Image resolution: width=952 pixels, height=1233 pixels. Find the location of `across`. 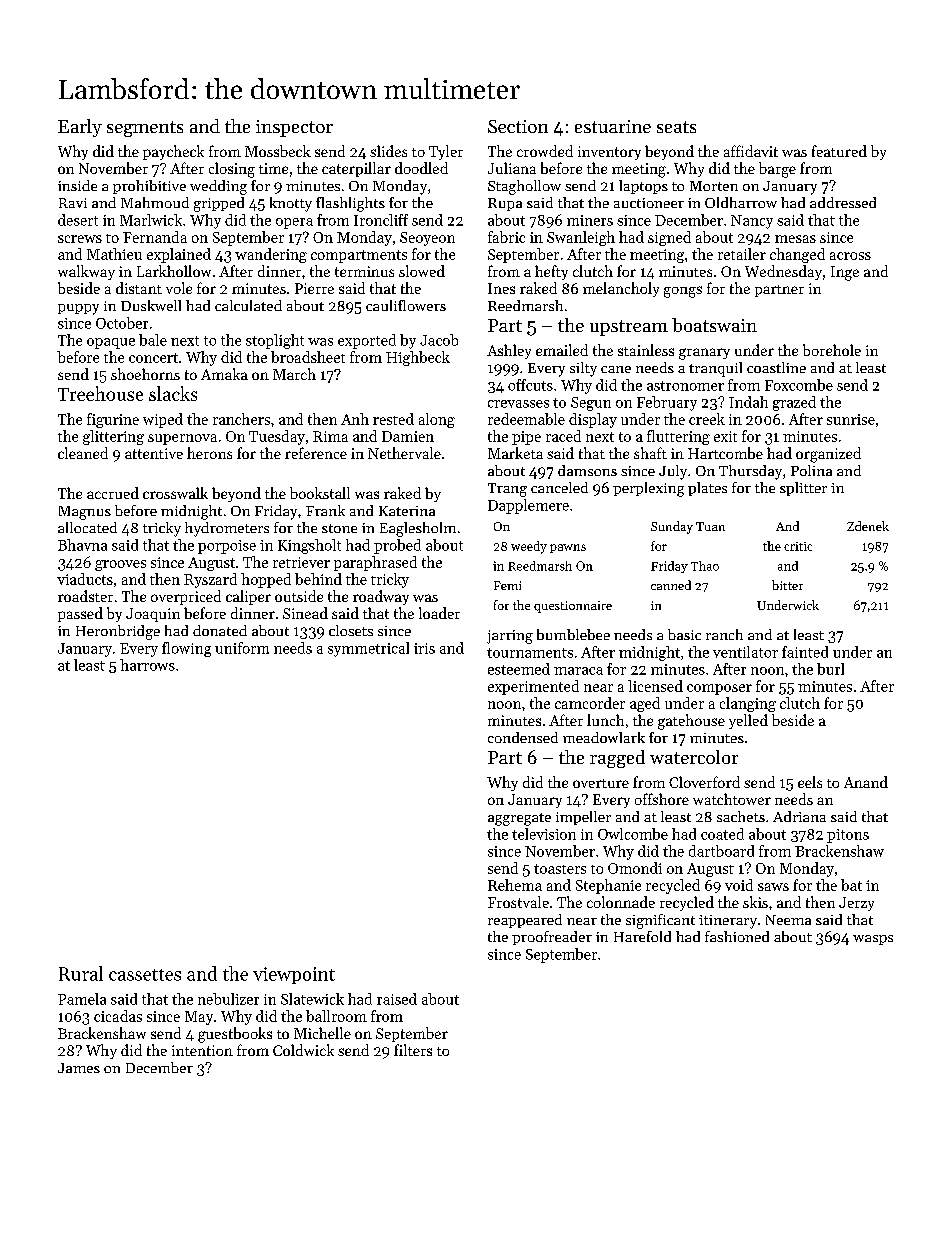

across is located at coordinates (850, 256).
